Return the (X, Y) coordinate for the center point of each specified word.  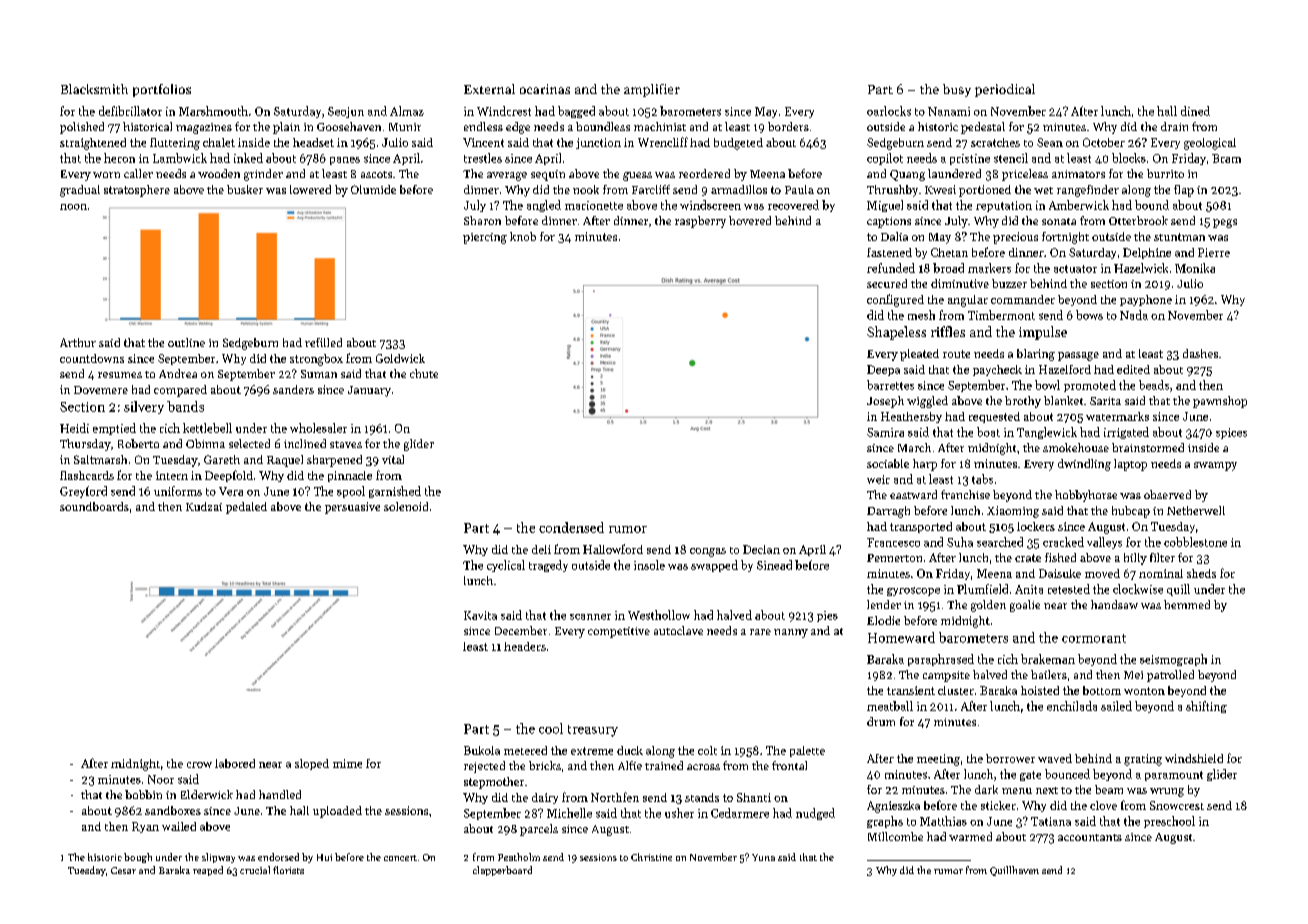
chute (424, 373)
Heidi (74, 428)
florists (288, 870)
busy (957, 90)
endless (483, 126)
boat (988, 432)
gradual (80, 191)
